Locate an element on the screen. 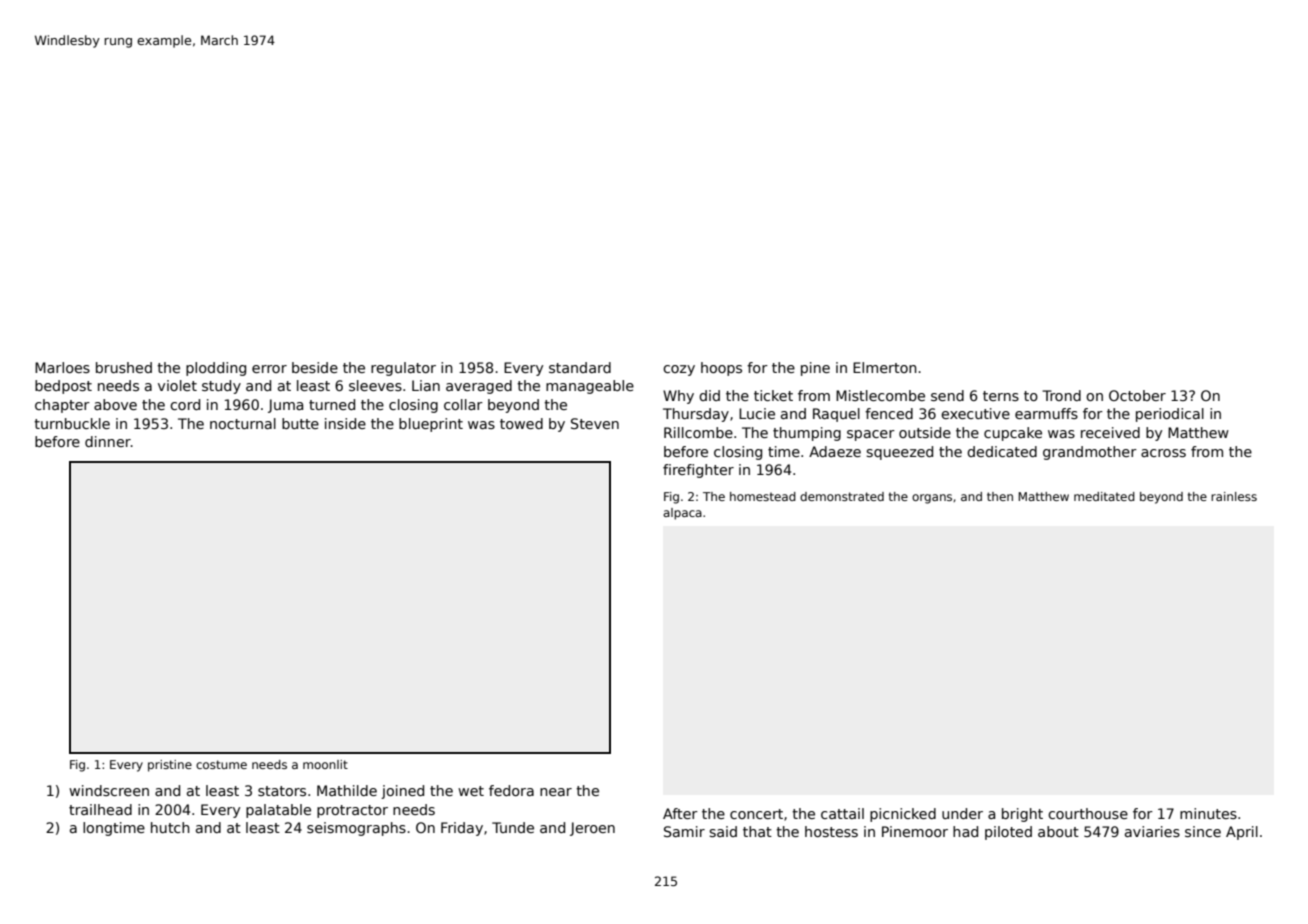 The image size is (1308, 924). hutch is located at coordinates (170, 827).
